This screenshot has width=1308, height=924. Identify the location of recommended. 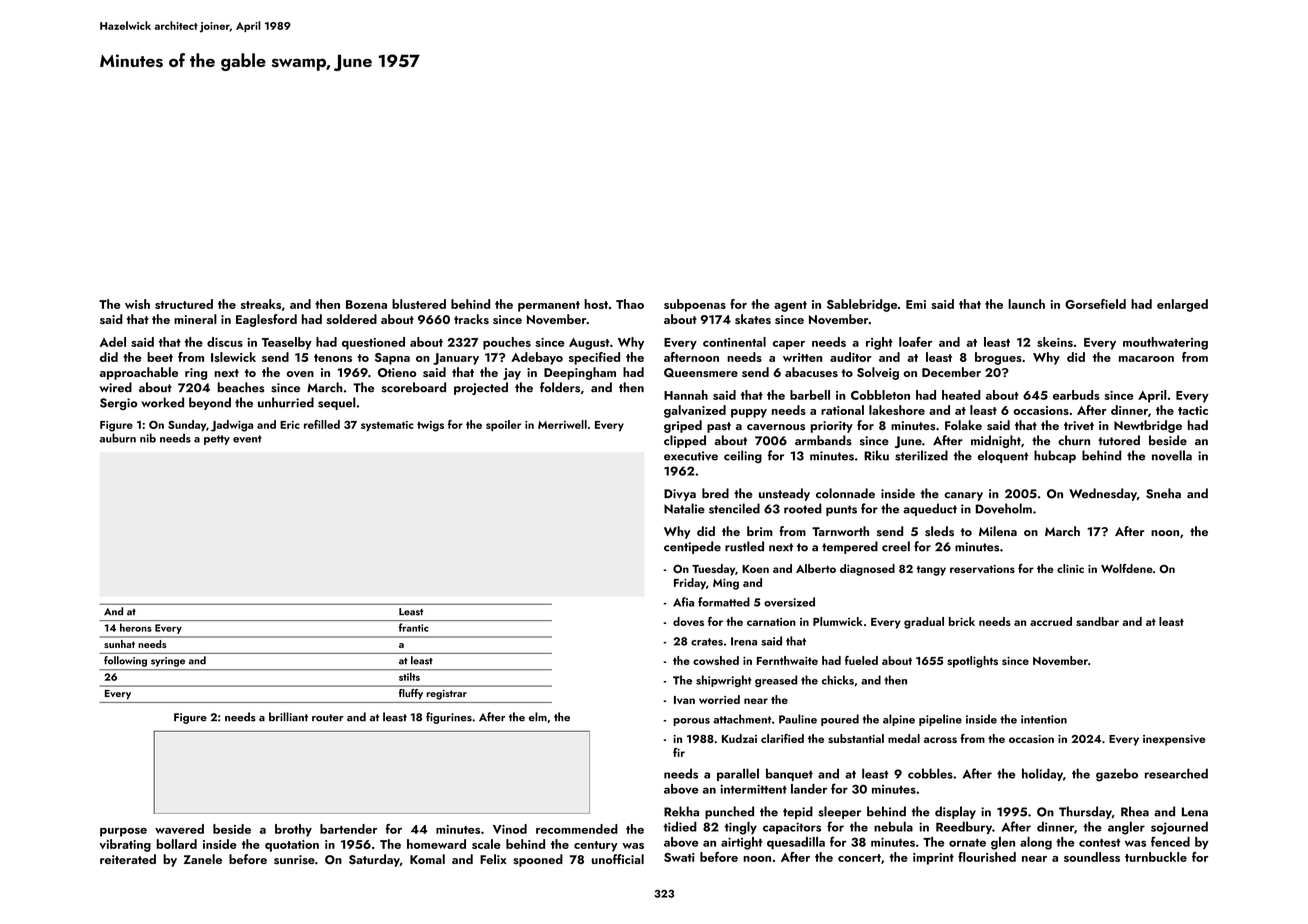
(577, 829).
